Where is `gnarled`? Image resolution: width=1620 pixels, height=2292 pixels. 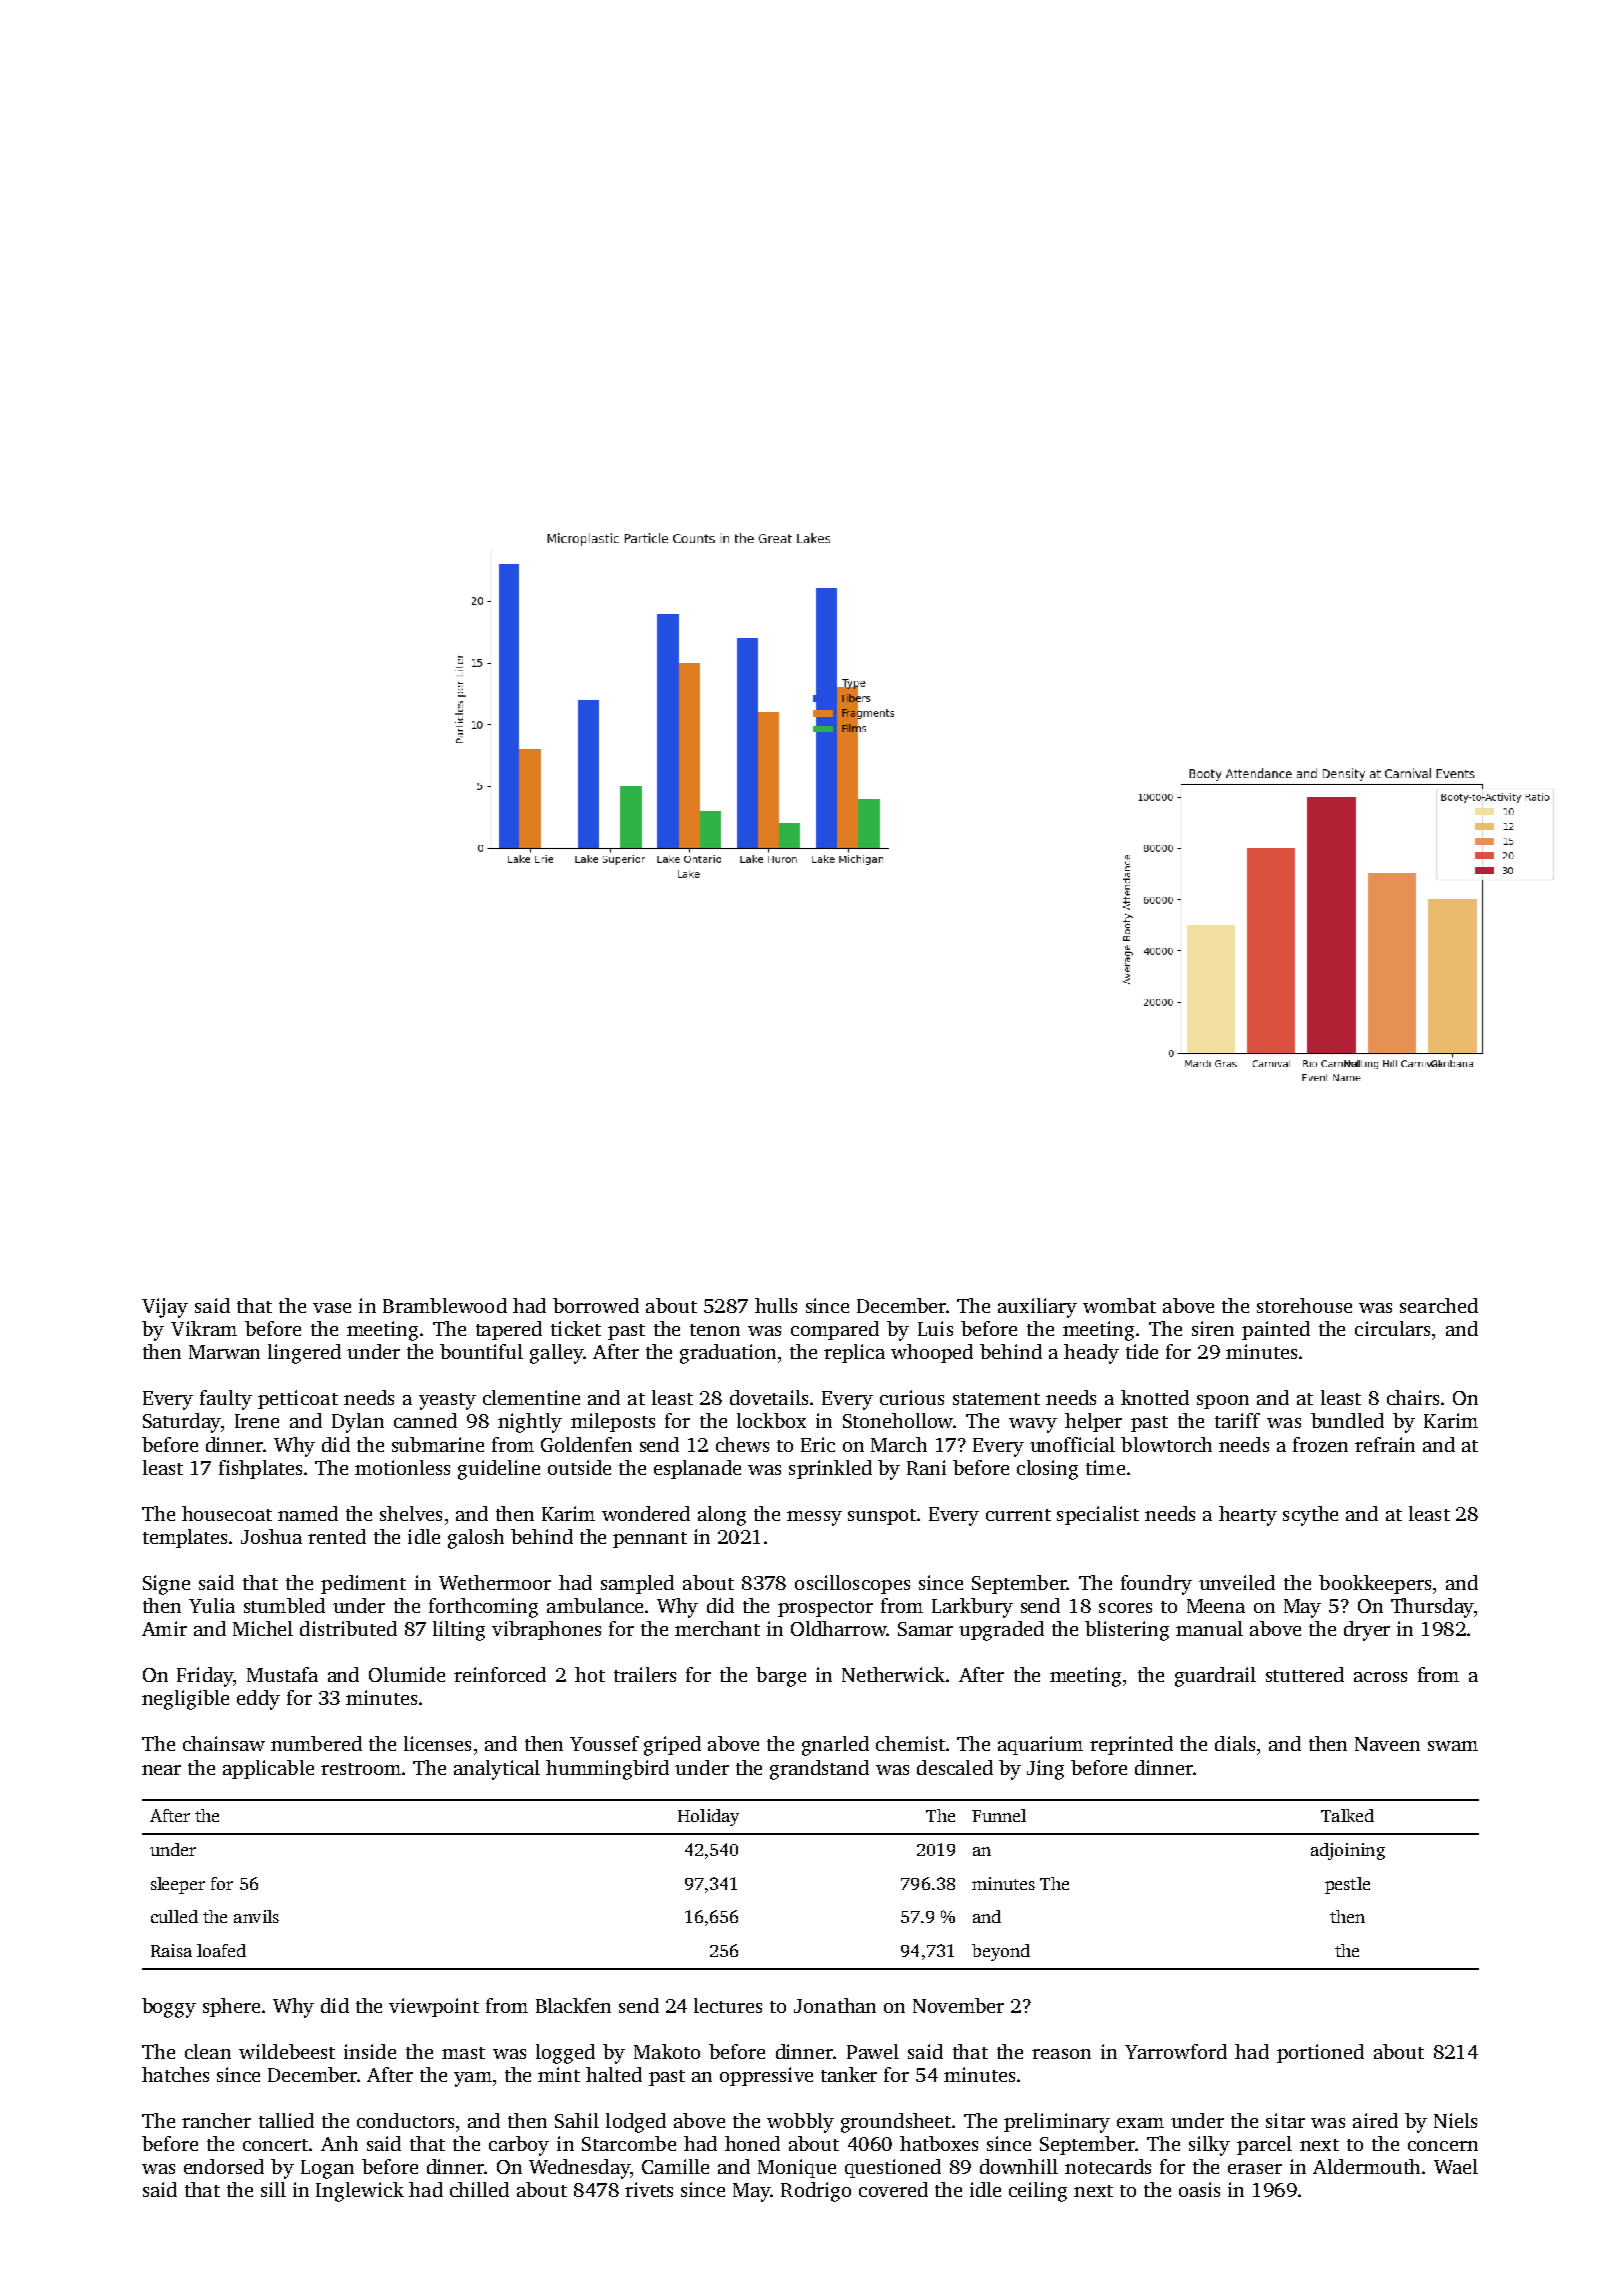
gnarled is located at coordinates (835, 1746).
